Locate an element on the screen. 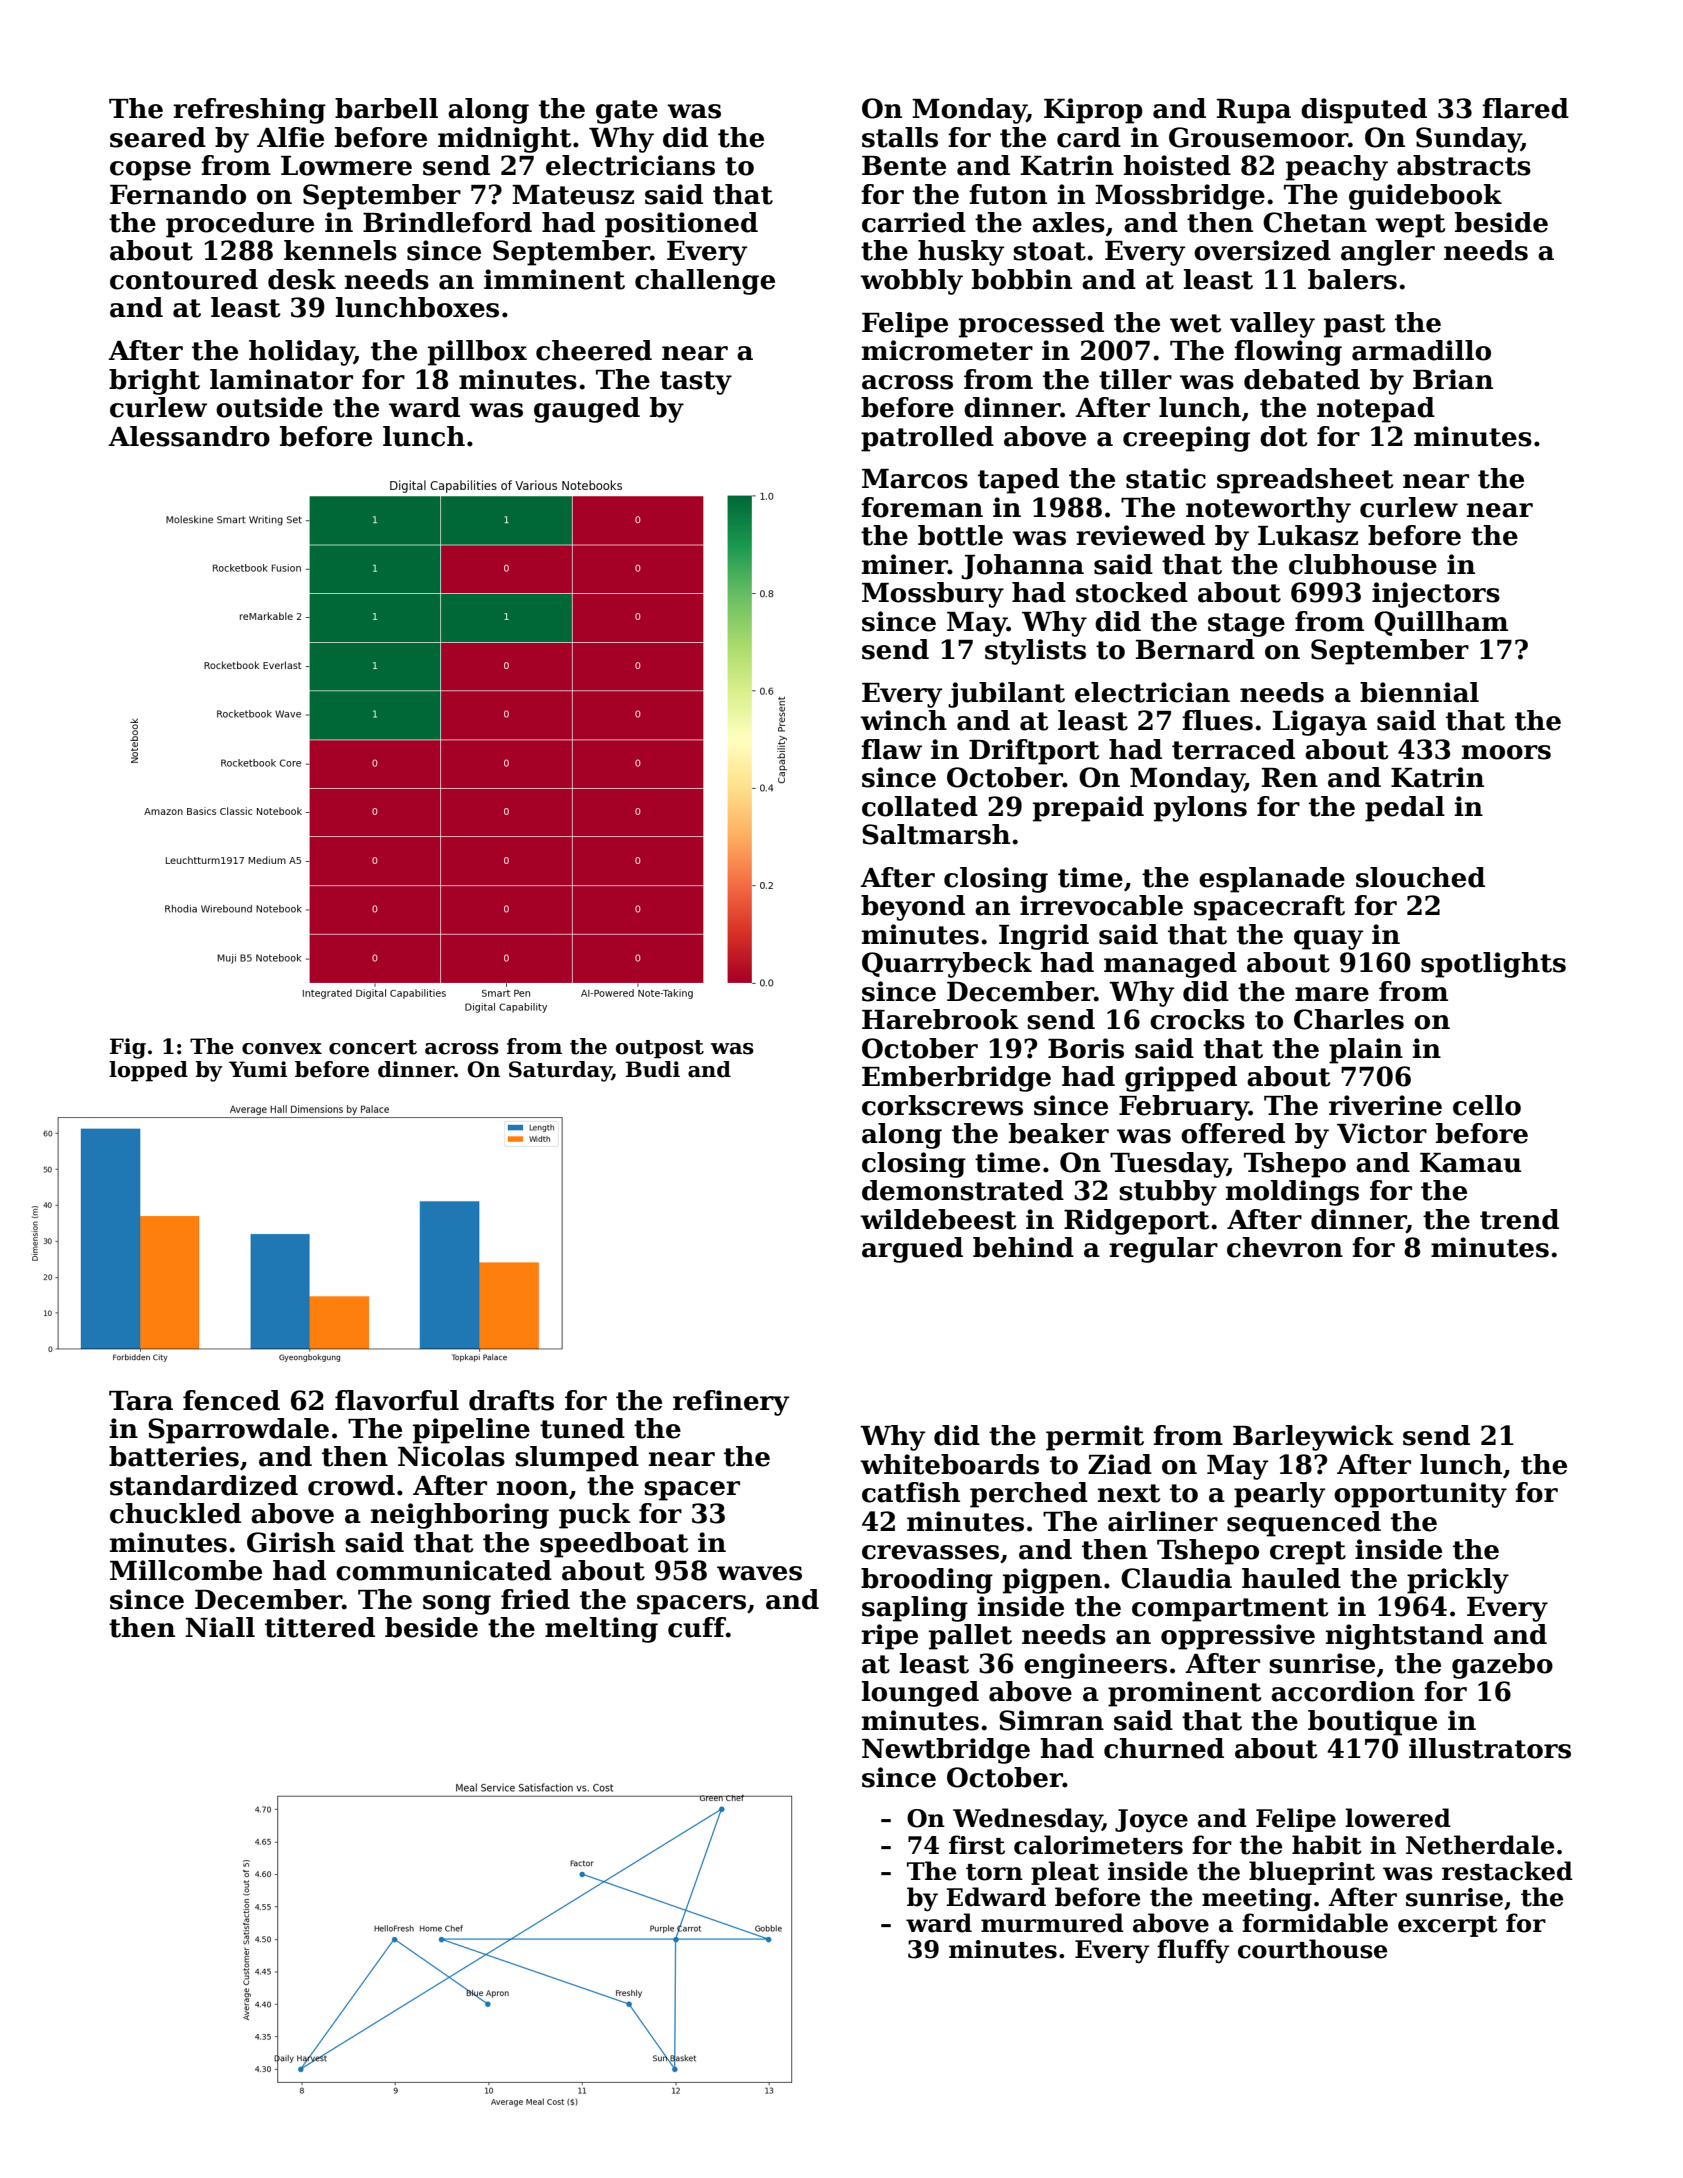 Image resolution: width=1683 pixels, height=2178 pixels. tasty is located at coordinates (696, 383).
